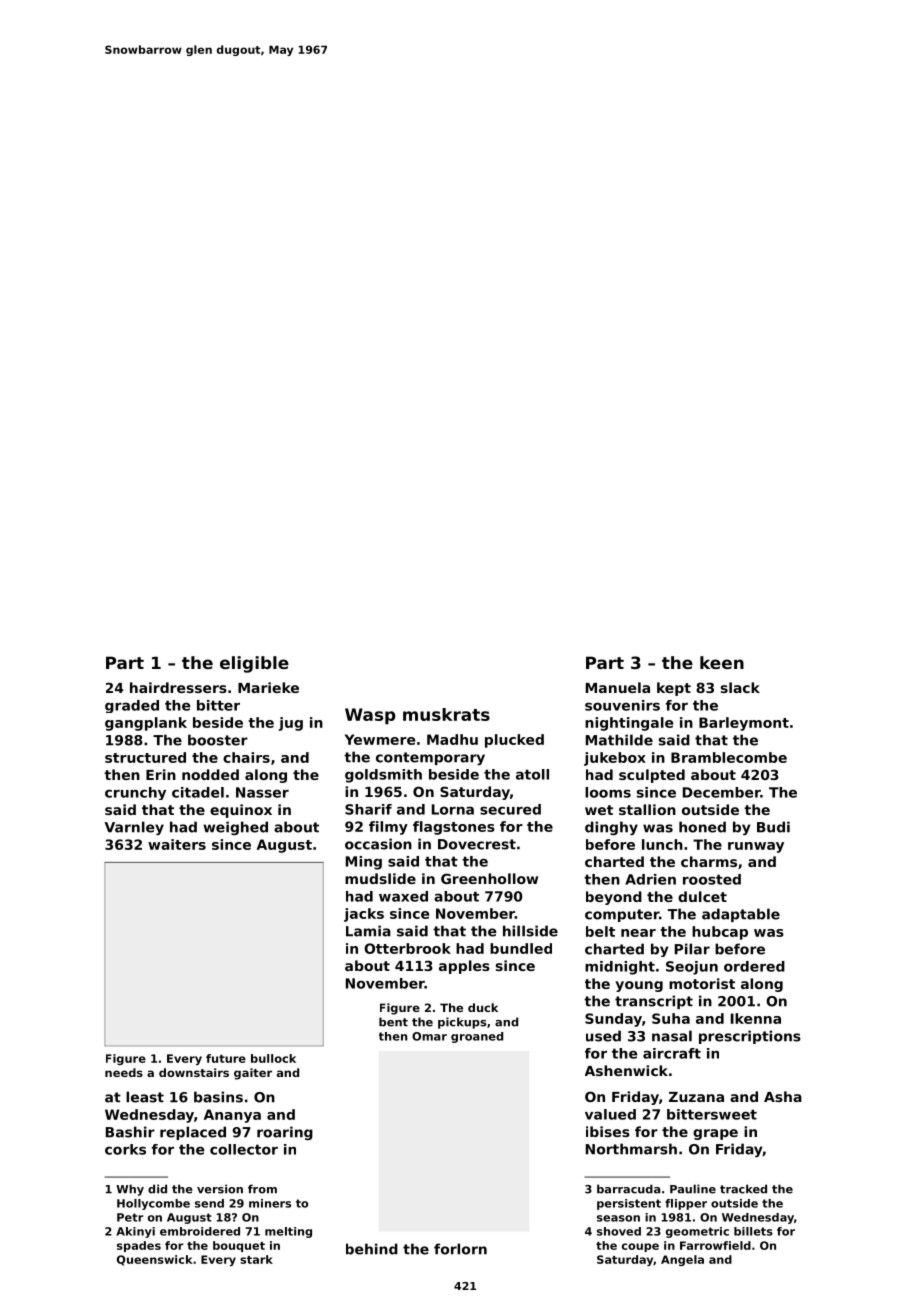 The height and width of the image is (1316, 908). Describe the element at coordinates (454, 828) in the image. I see `flagstones` at that location.
